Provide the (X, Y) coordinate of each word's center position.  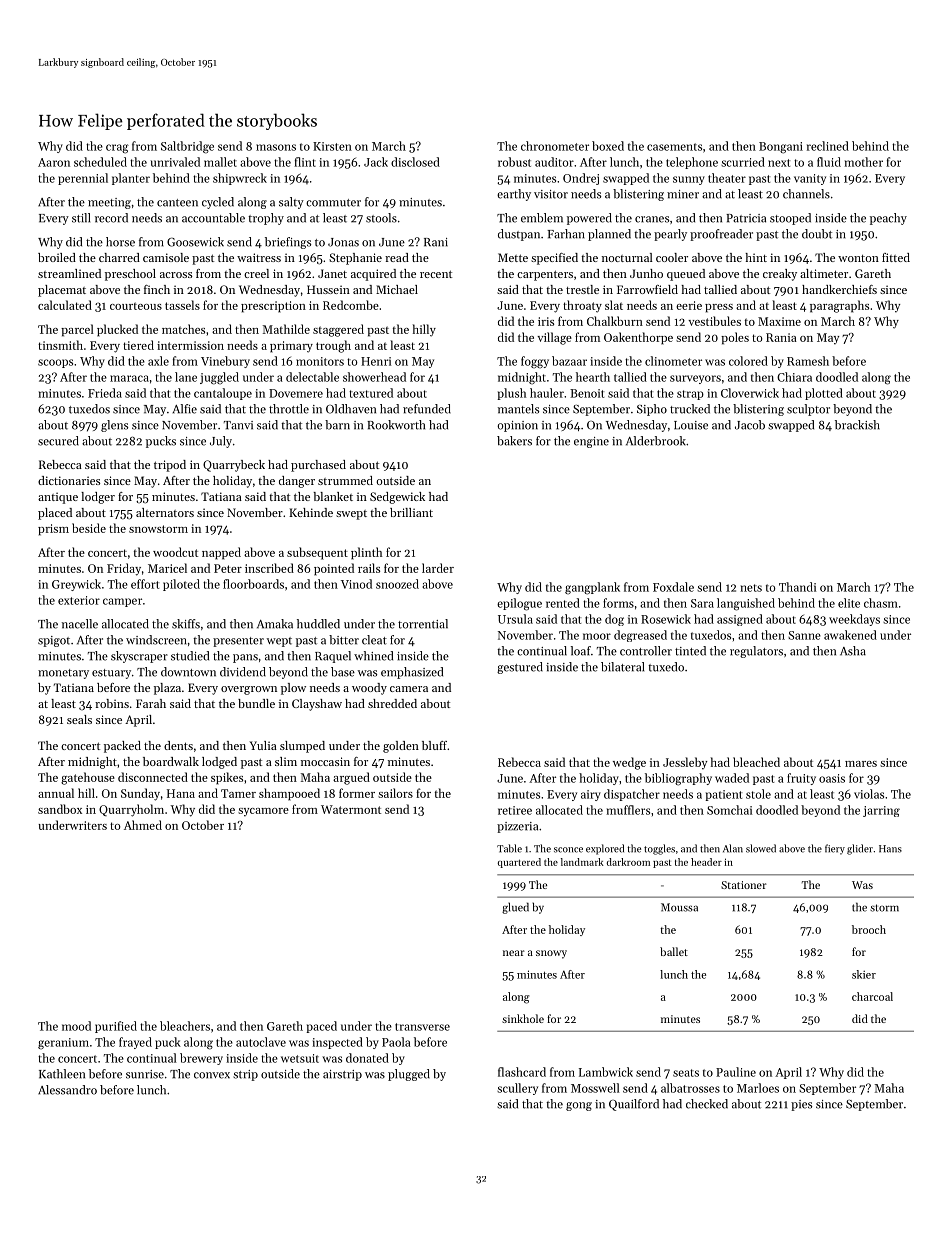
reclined (828, 146)
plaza (167, 689)
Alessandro (67, 1090)
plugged (409, 1075)
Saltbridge (187, 147)
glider (860, 849)
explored (605, 849)
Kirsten (332, 146)
